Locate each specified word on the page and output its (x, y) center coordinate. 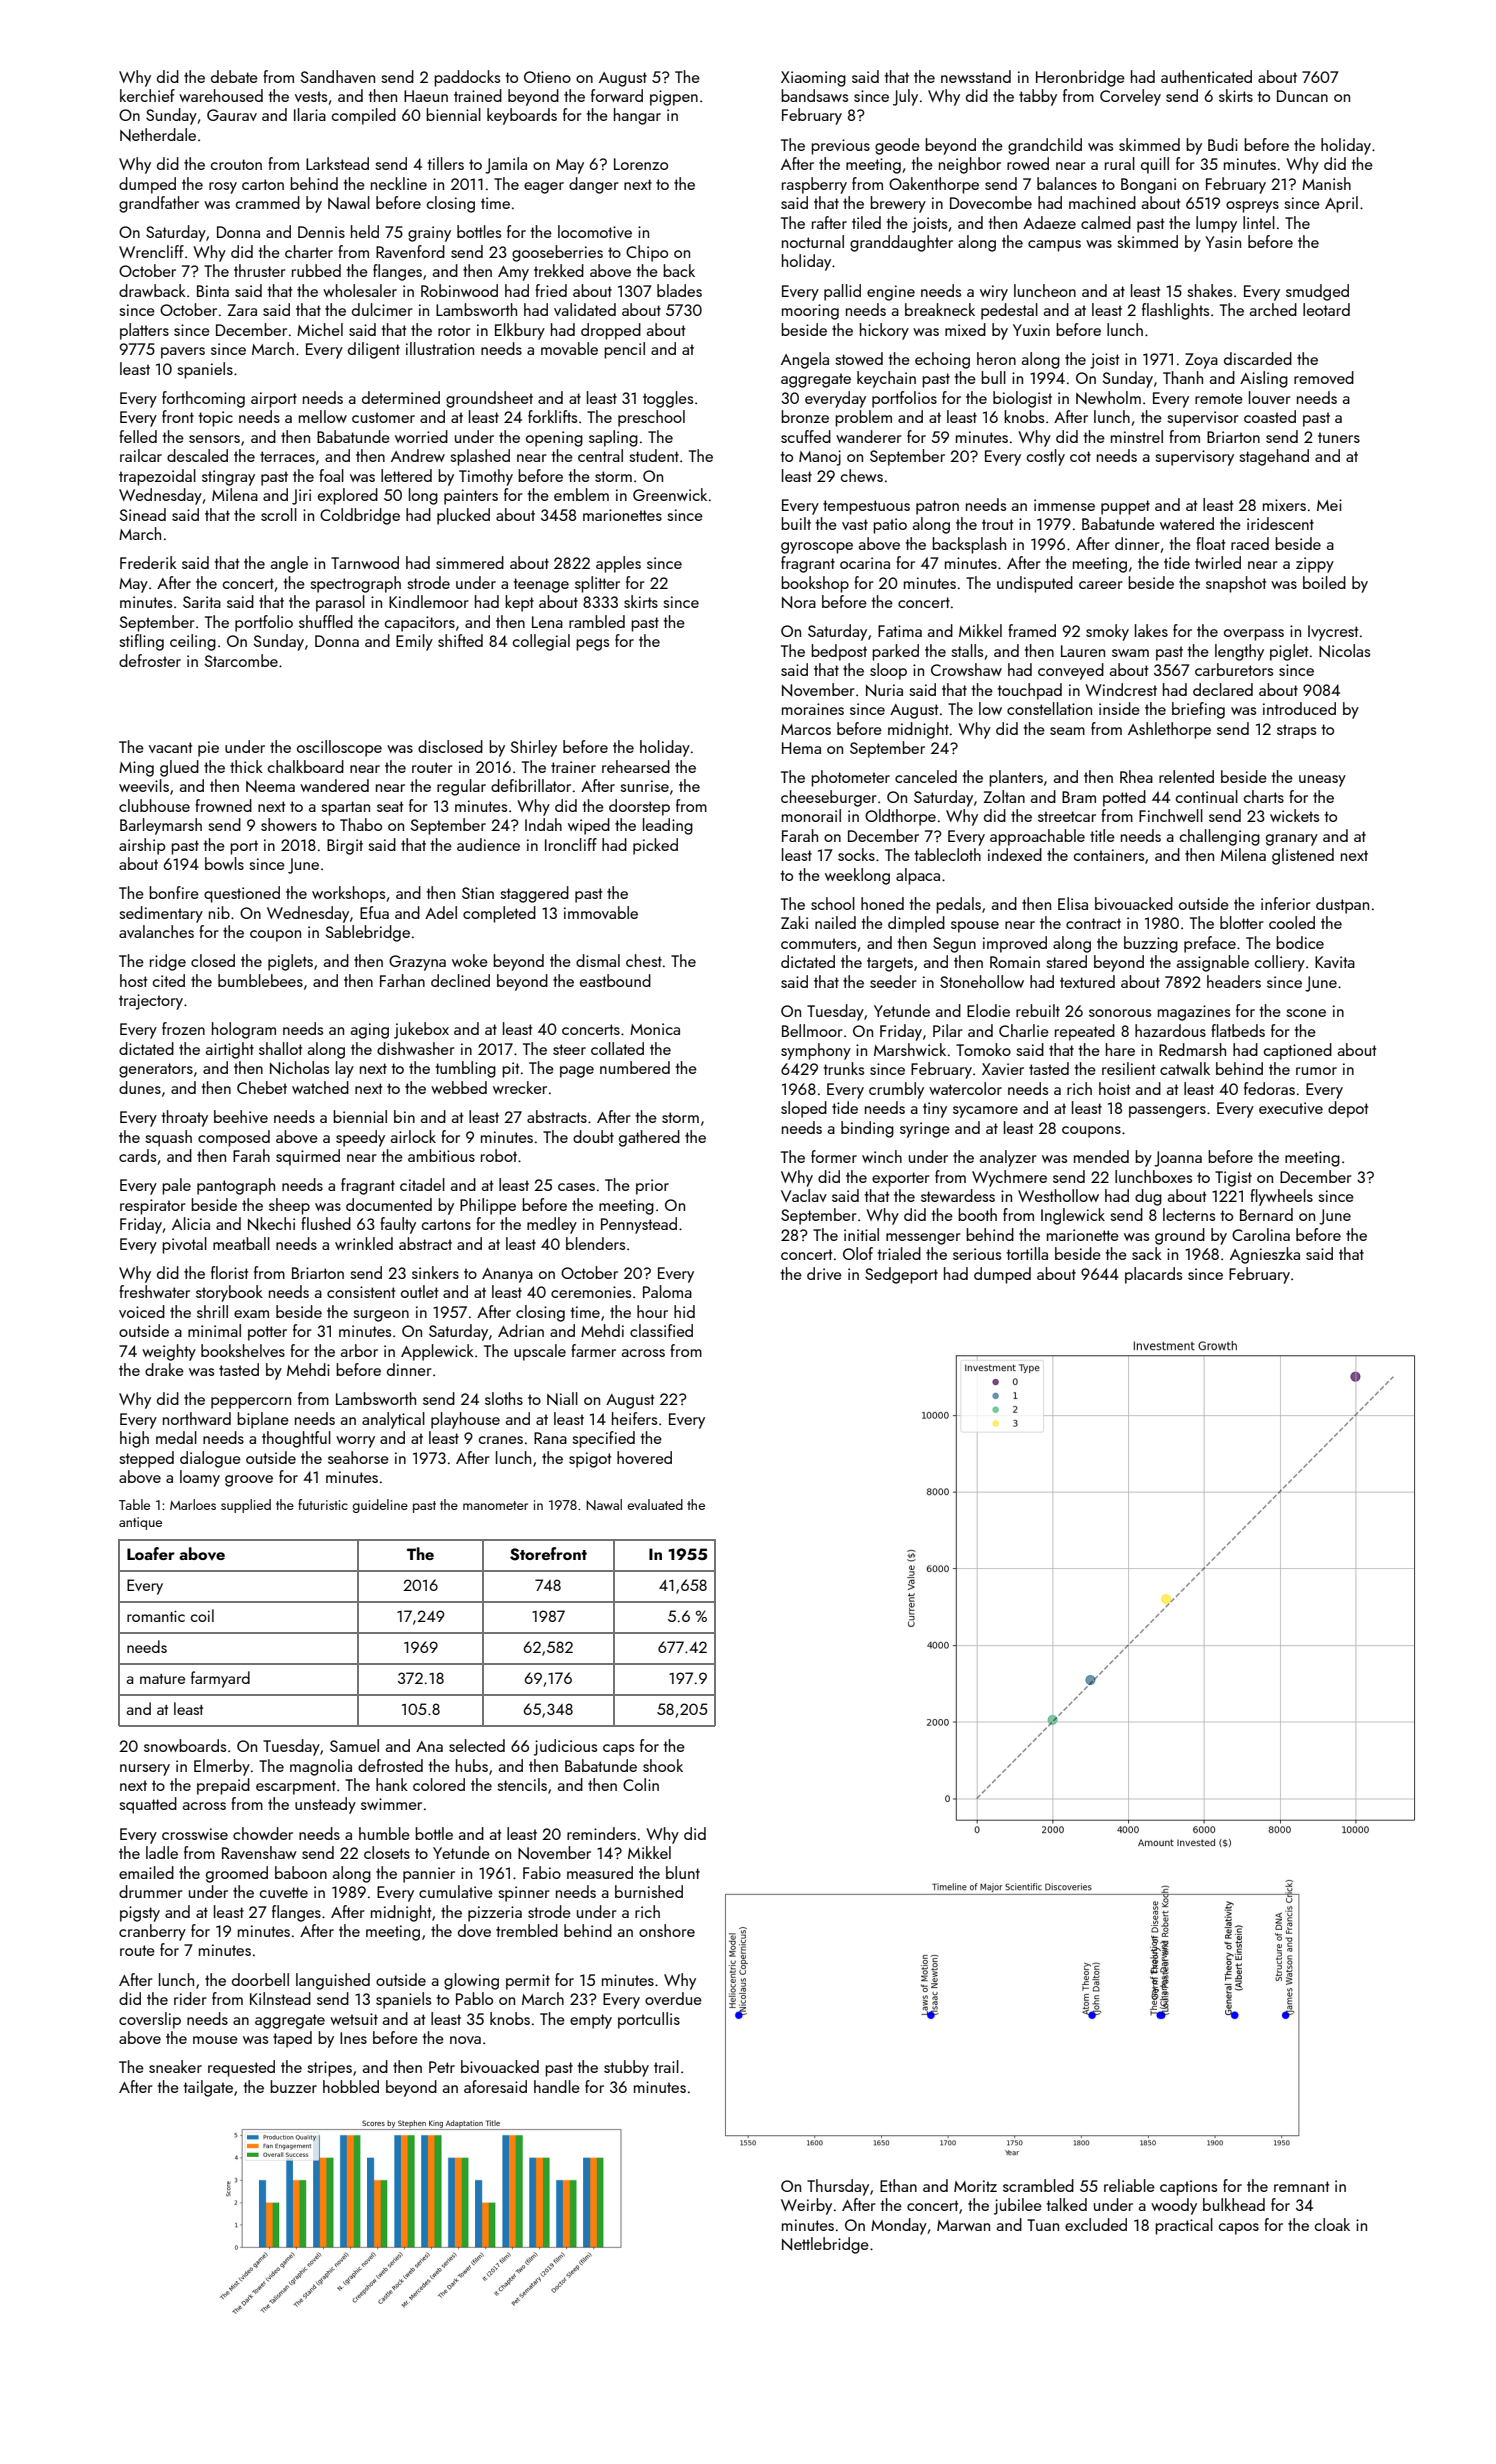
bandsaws (814, 95)
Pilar (948, 1030)
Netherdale (158, 135)
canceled (926, 776)
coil (202, 1615)
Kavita (1335, 962)
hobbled (351, 2086)
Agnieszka (1265, 1255)
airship (142, 846)
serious (977, 1254)
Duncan (1302, 96)
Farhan (402, 980)
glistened (1303, 856)
